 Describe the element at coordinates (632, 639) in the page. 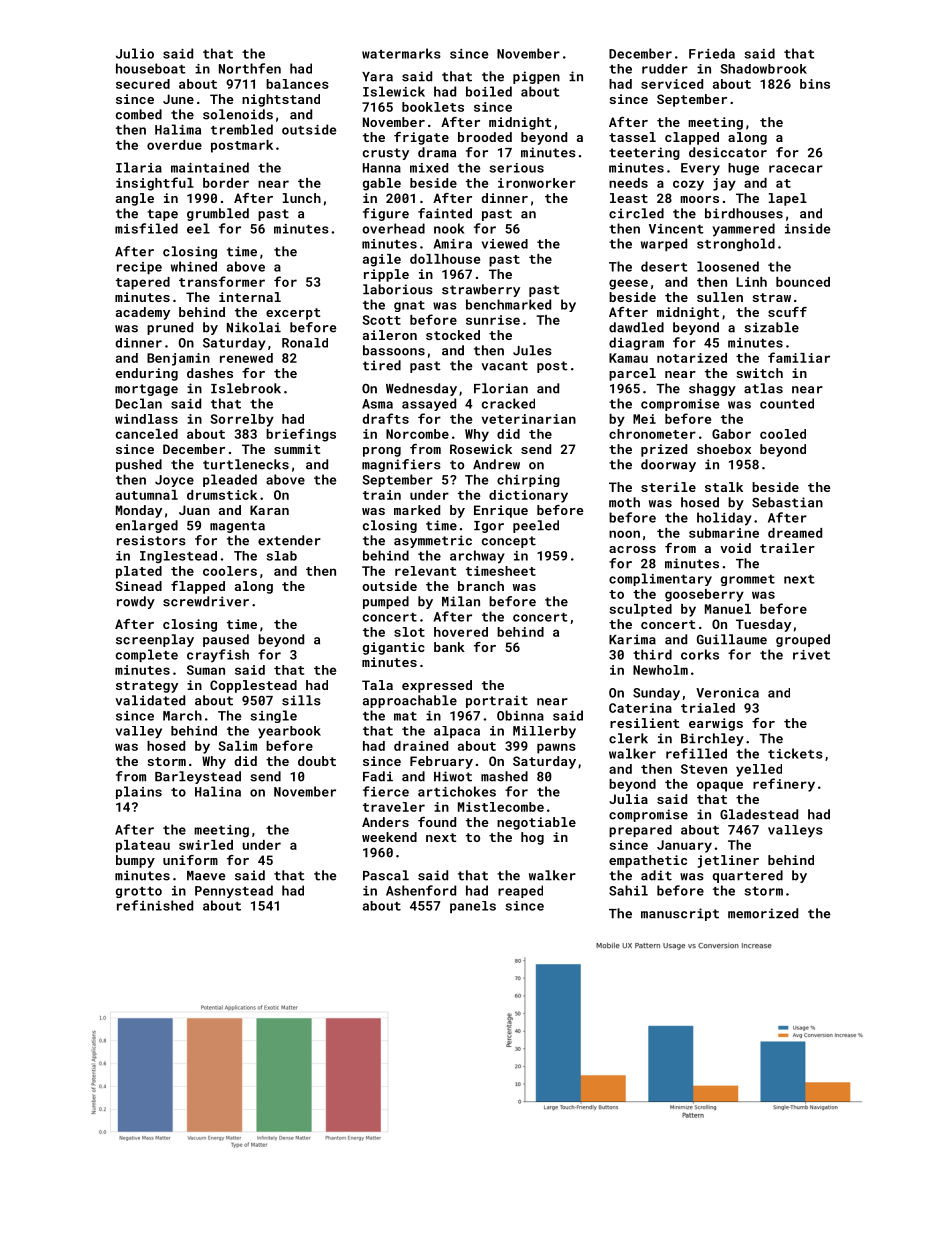

I see `Karima` at that location.
